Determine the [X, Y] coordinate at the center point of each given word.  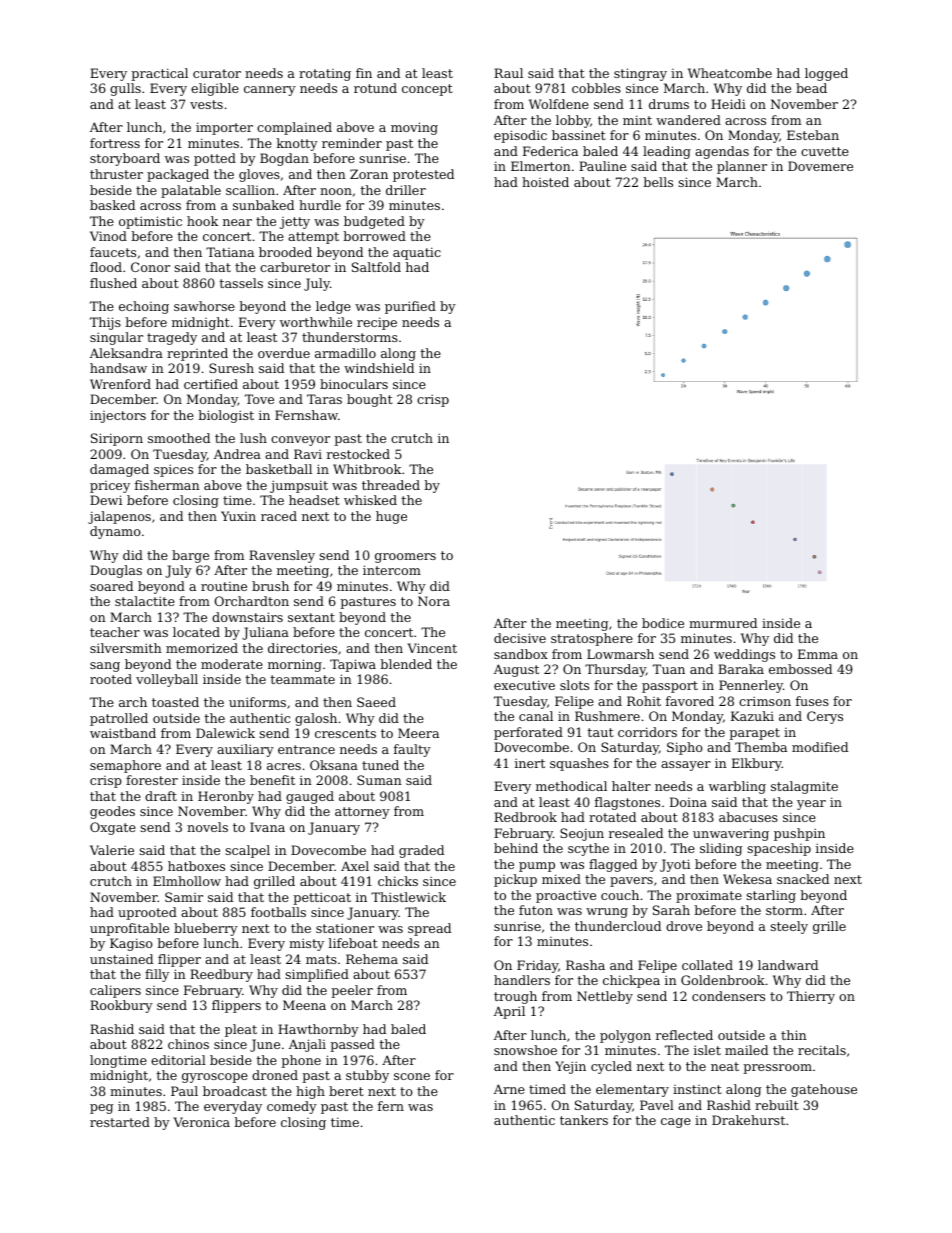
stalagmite [804, 787]
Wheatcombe [730, 73]
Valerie [112, 850]
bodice [663, 623]
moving [414, 128]
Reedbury [221, 975]
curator [217, 73]
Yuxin [238, 516]
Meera [418, 733]
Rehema [372, 959]
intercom [392, 570]
